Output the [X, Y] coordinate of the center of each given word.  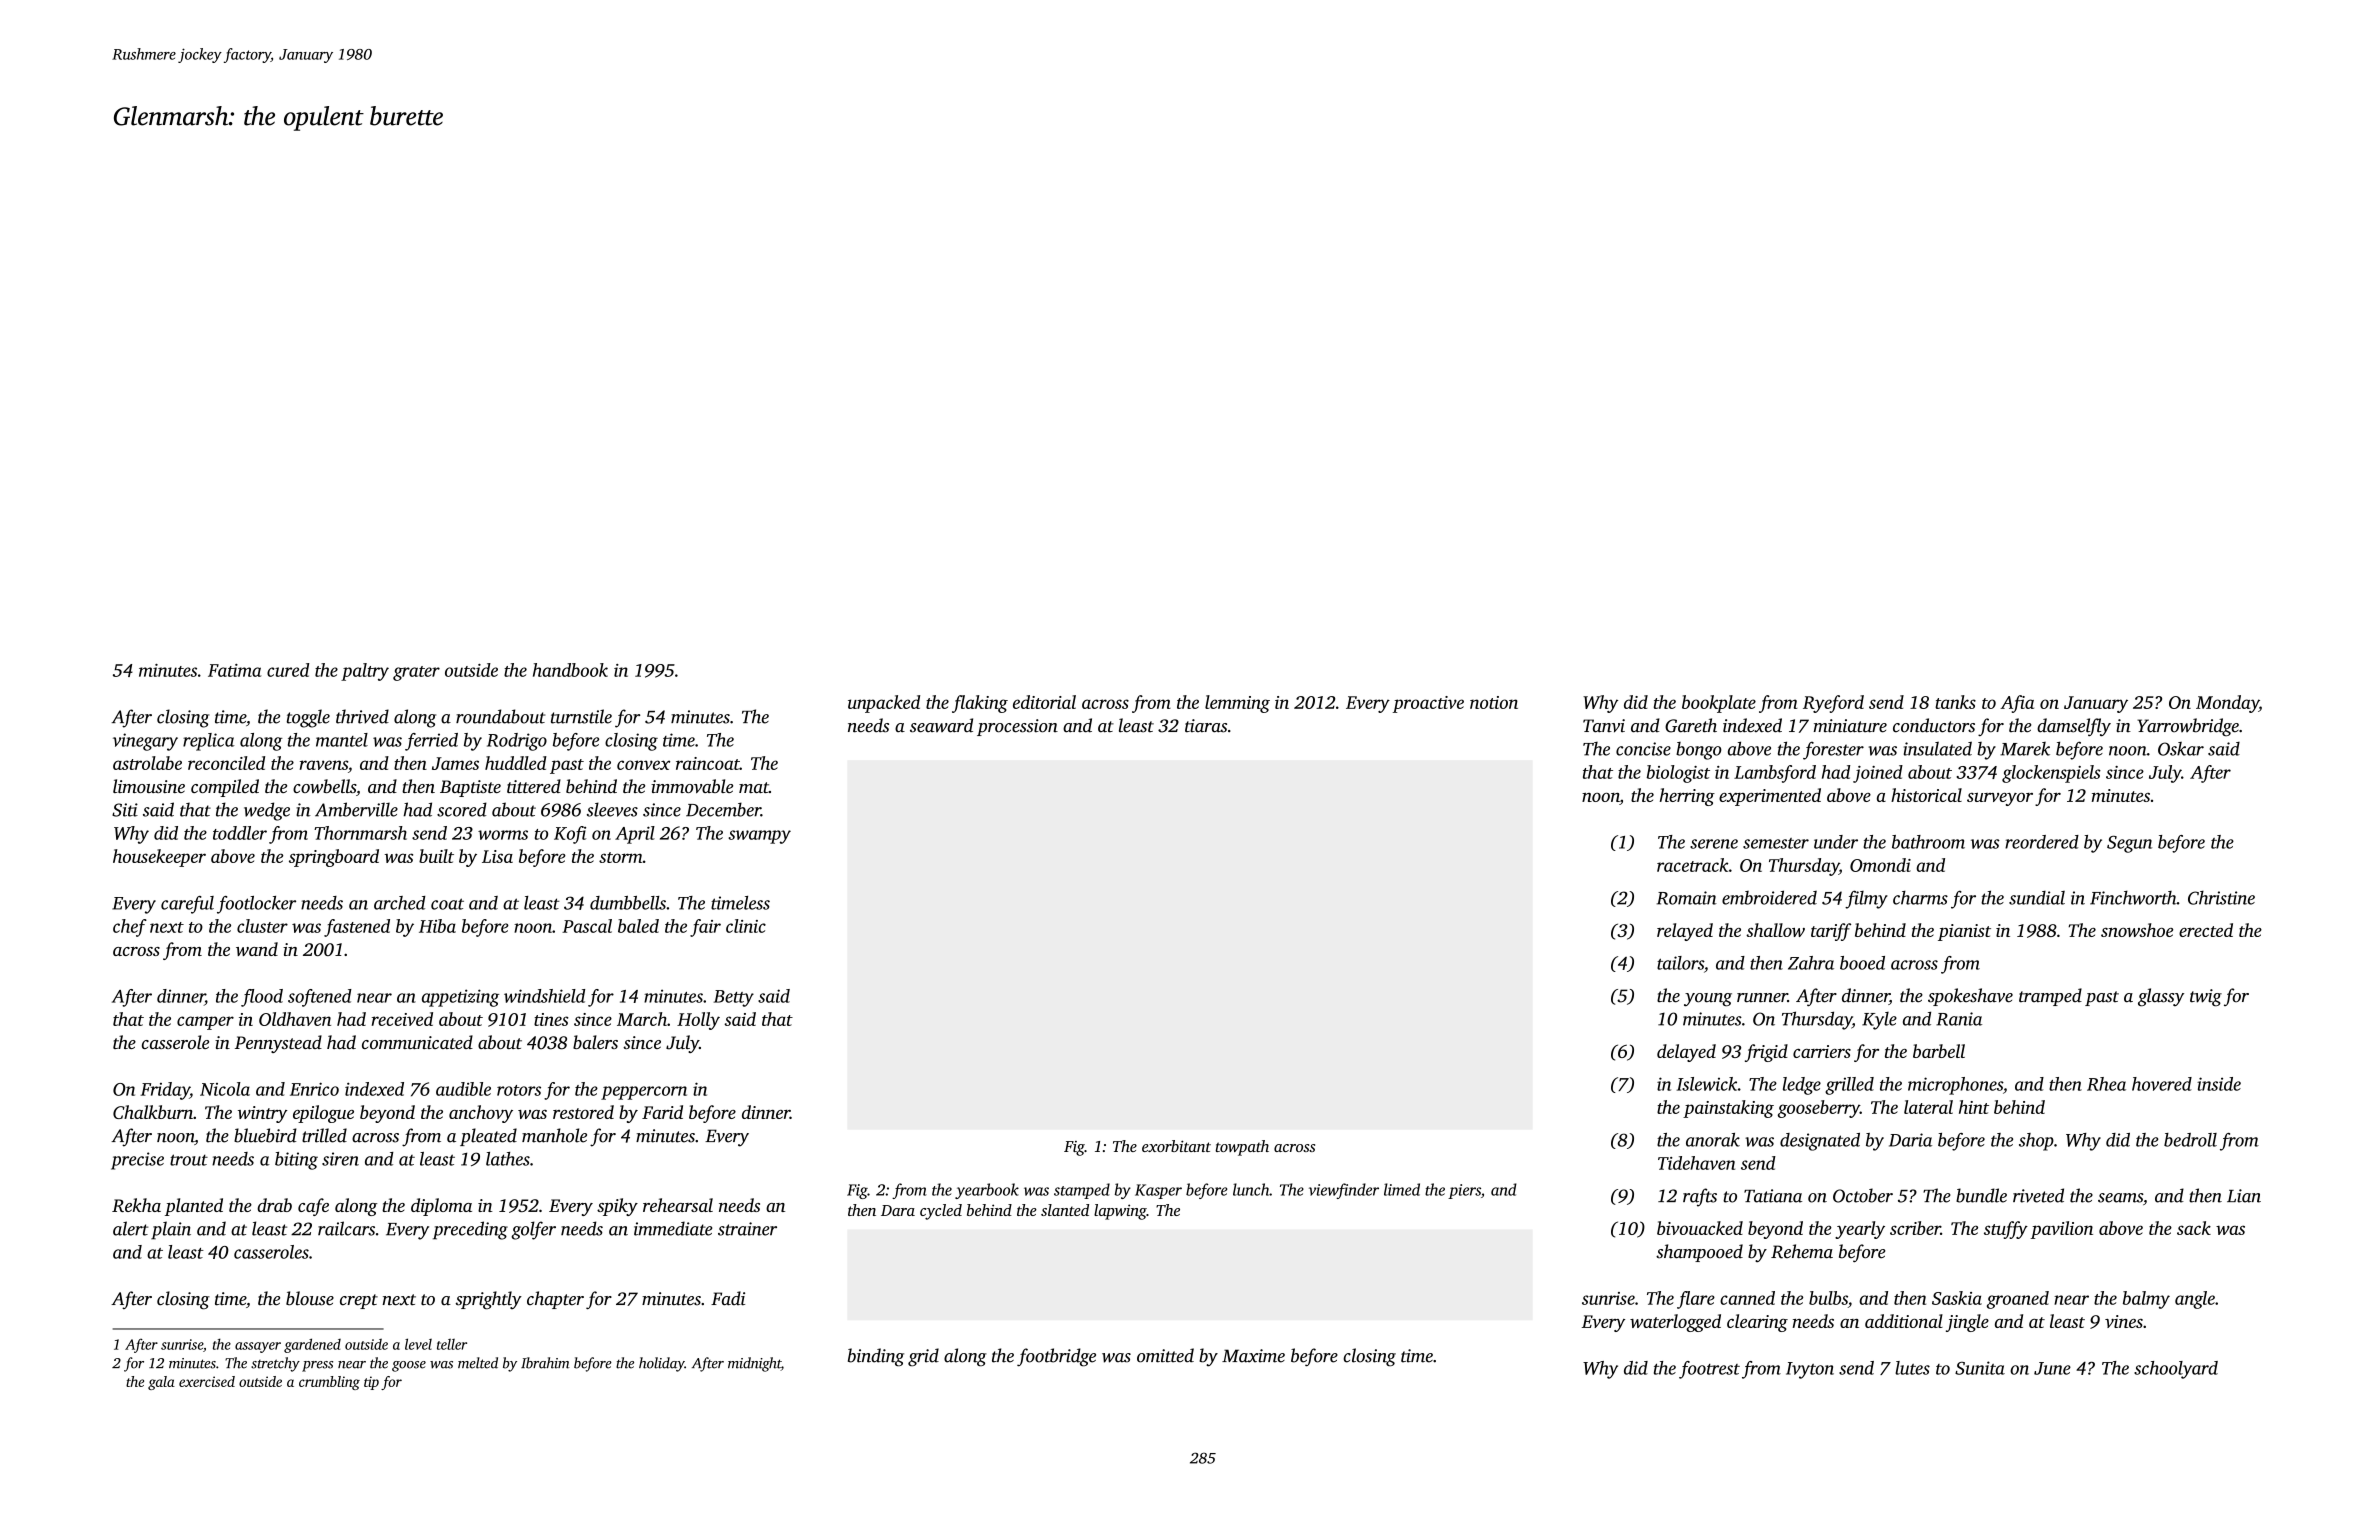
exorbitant [1176, 1146]
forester [1833, 751]
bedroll [2190, 1140]
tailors [1680, 963]
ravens [324, 765]
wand [257, 949]
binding [876, 1357]
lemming [1237, 704]
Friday [165, 1091]
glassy [2161, 997]
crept [359, 1301]
